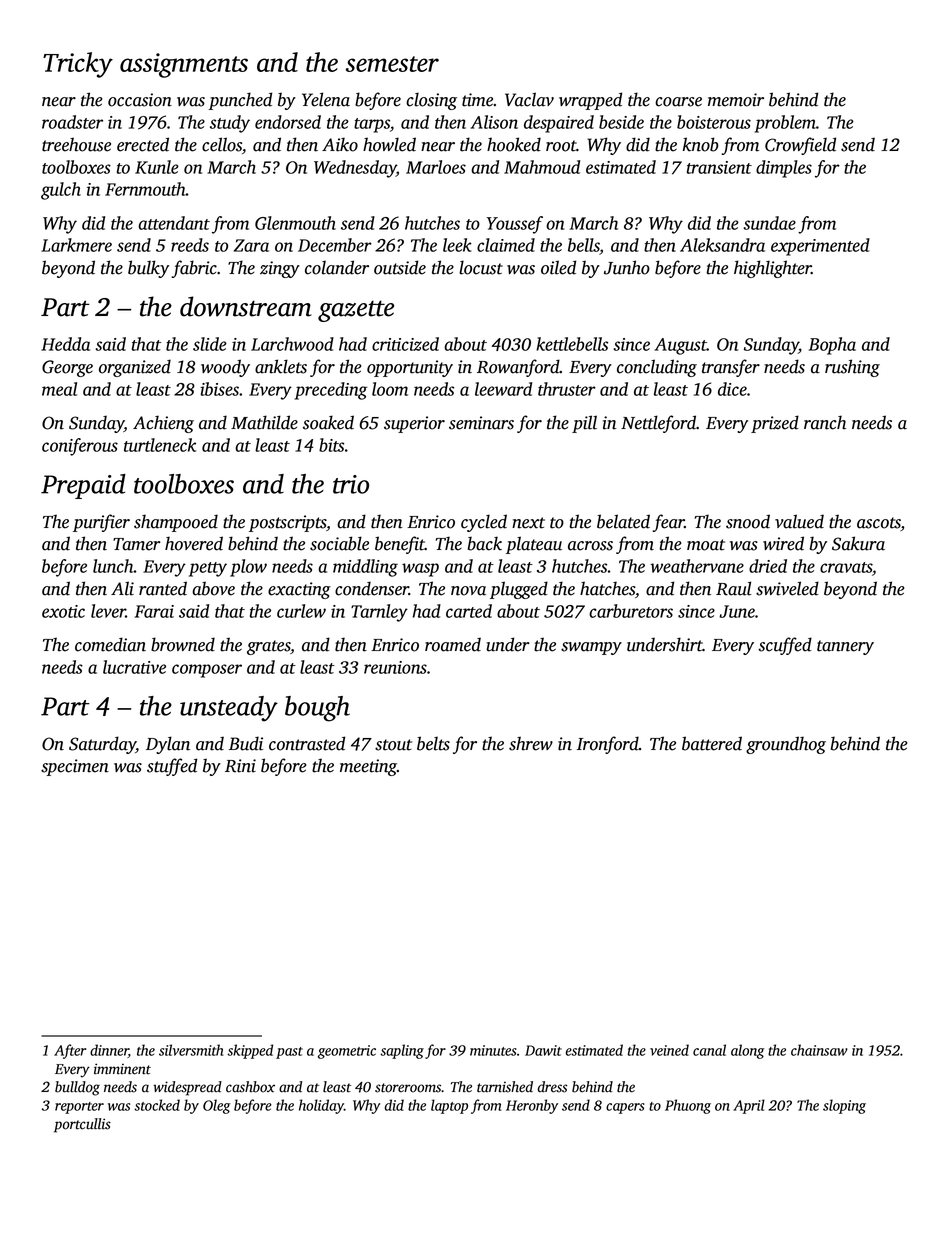  I want to click on meal, so click(59, 389).
